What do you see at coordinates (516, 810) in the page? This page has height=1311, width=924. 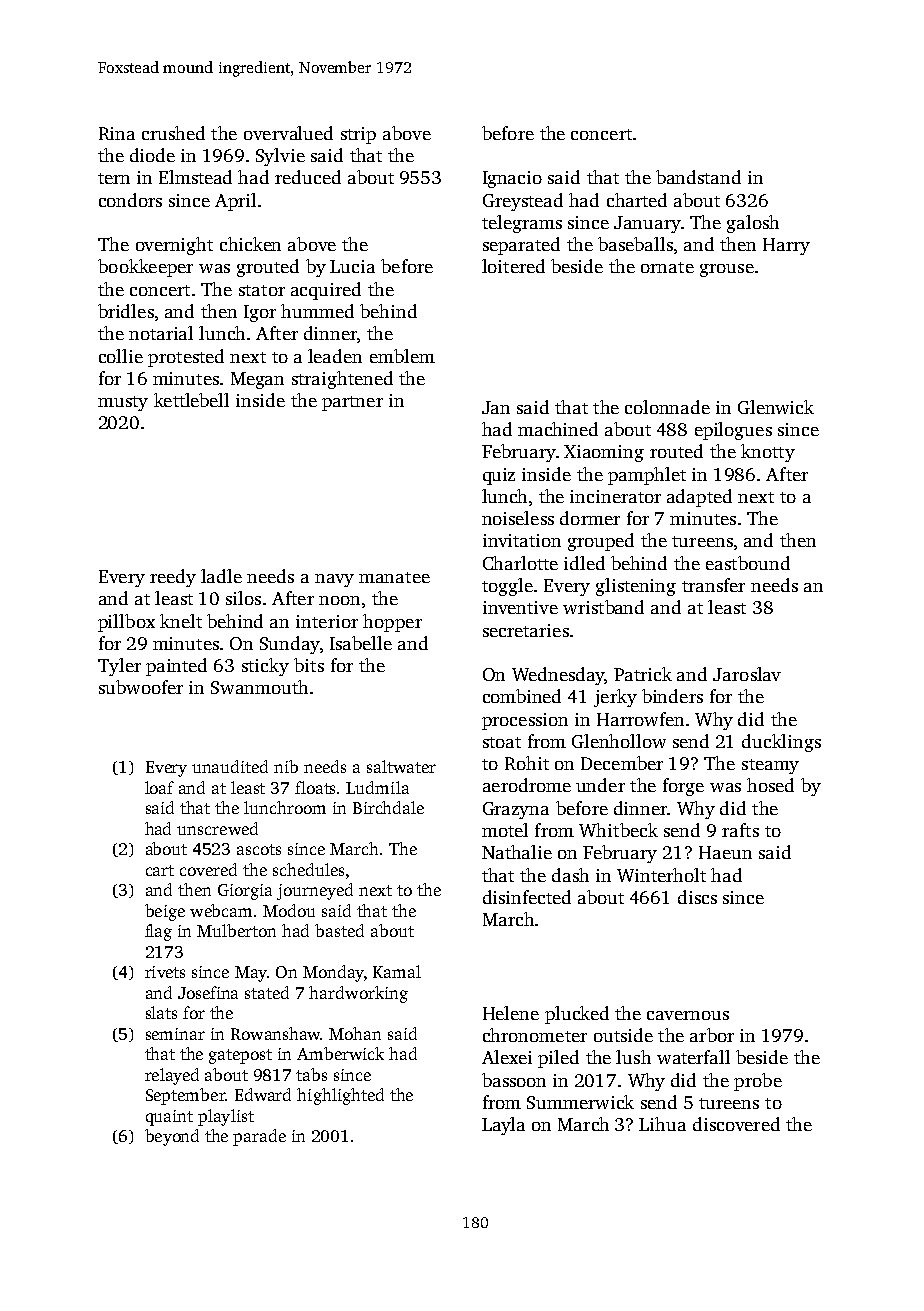 I see `Grazyna` at bounding box center [516, 810].
